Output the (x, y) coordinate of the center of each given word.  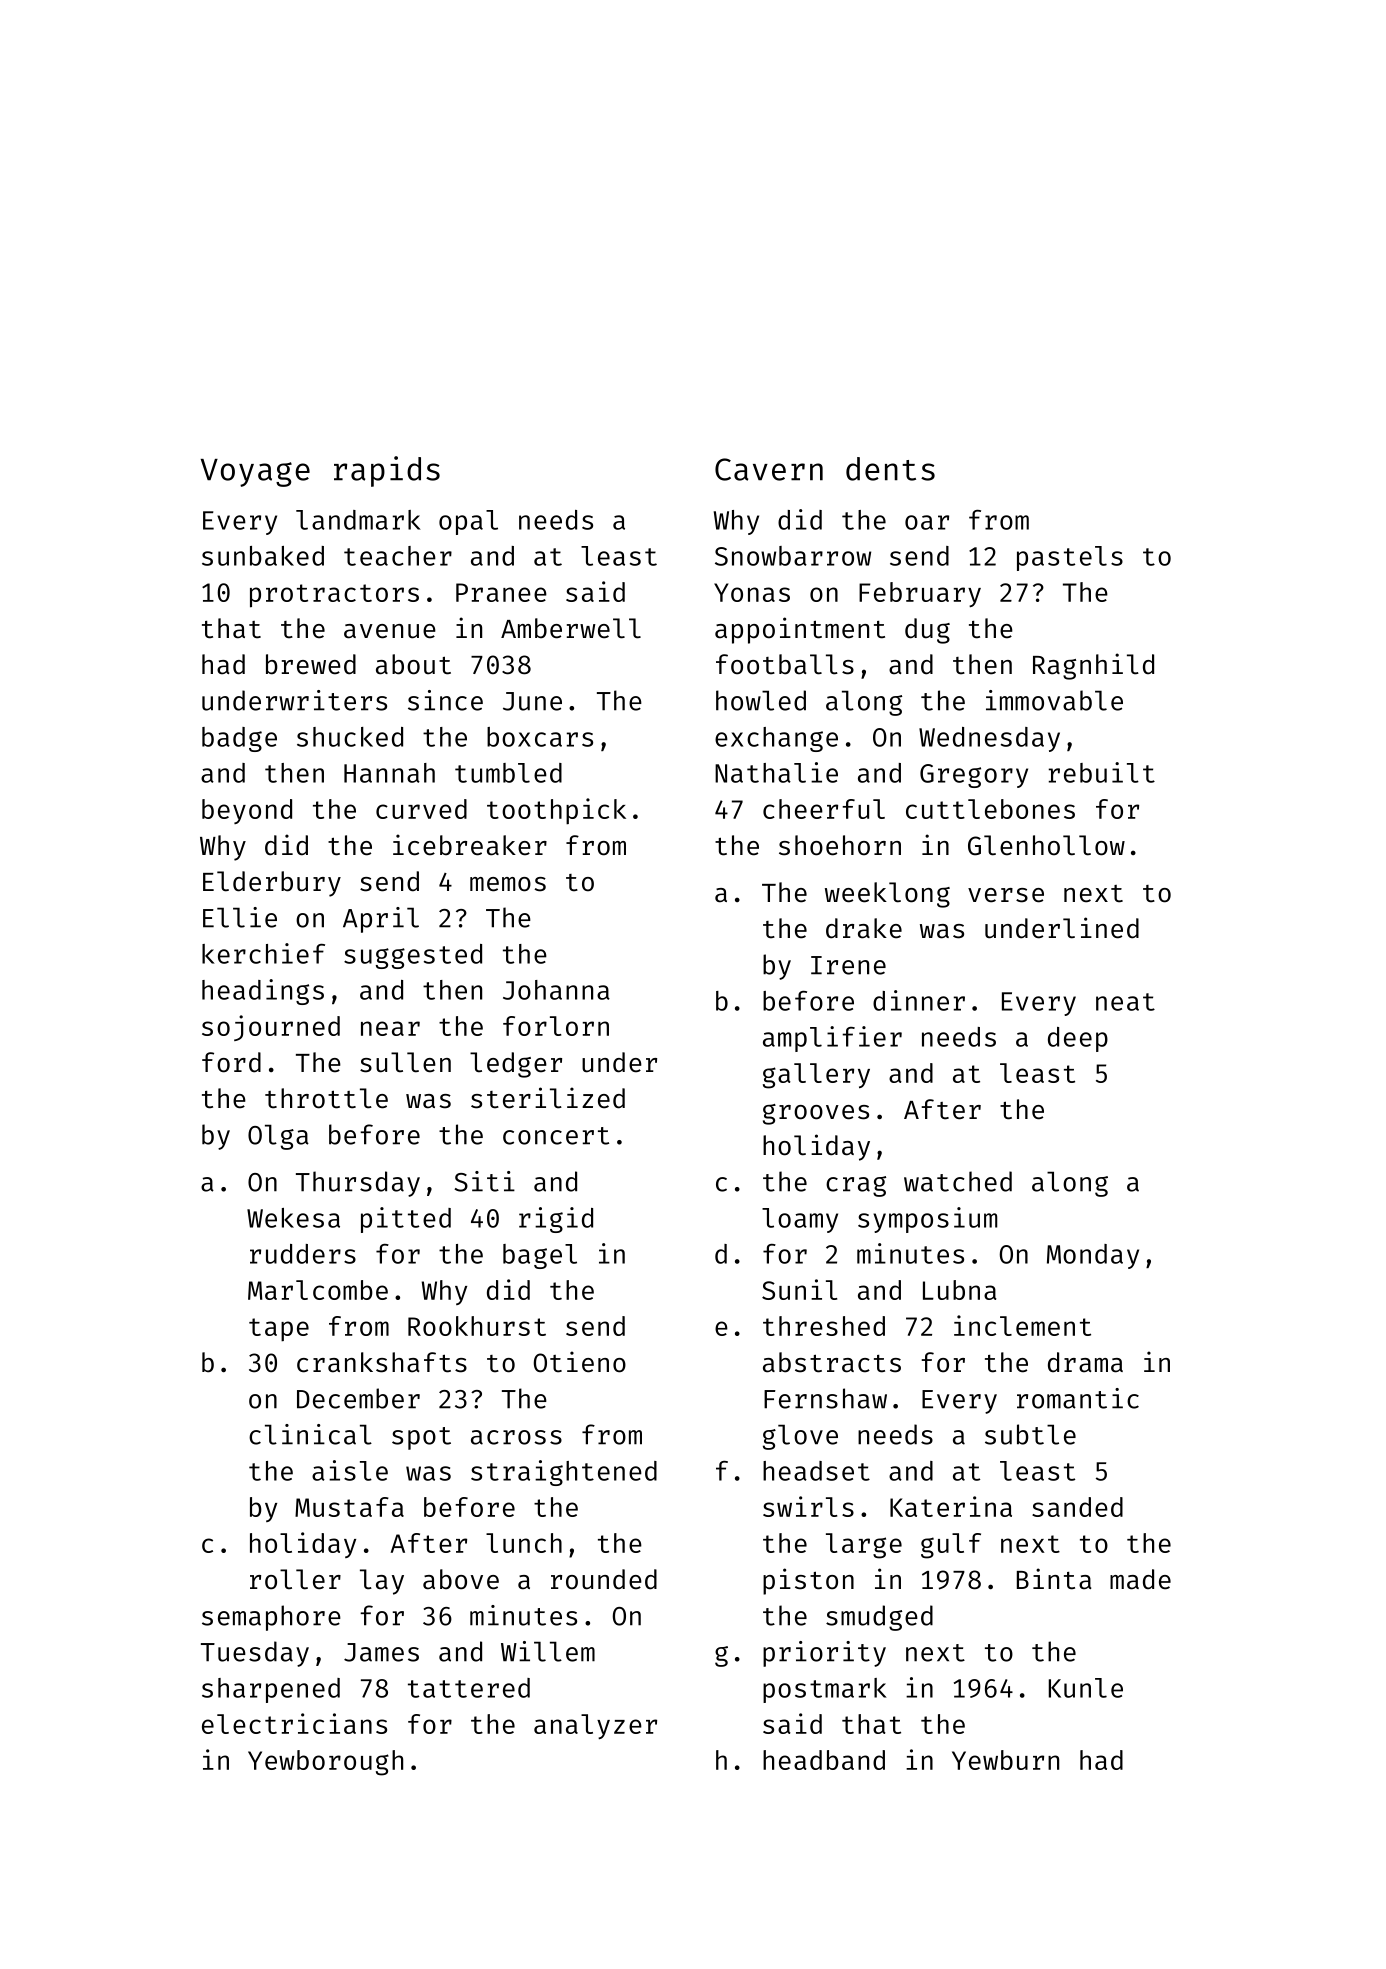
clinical (310, 1434)
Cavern (769, 469)
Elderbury (272, 884)
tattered (469, 1688)
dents (890, 469)
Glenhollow (1046, 845)
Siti (484, 1181)
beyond (247, 811)
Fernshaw (825, 1398)
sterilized (548, 1098)
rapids (387, 471)
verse (1006, 895)
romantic (1078, 1398)
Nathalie (776, 772)
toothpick (556, 811)
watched (958, 1181)
